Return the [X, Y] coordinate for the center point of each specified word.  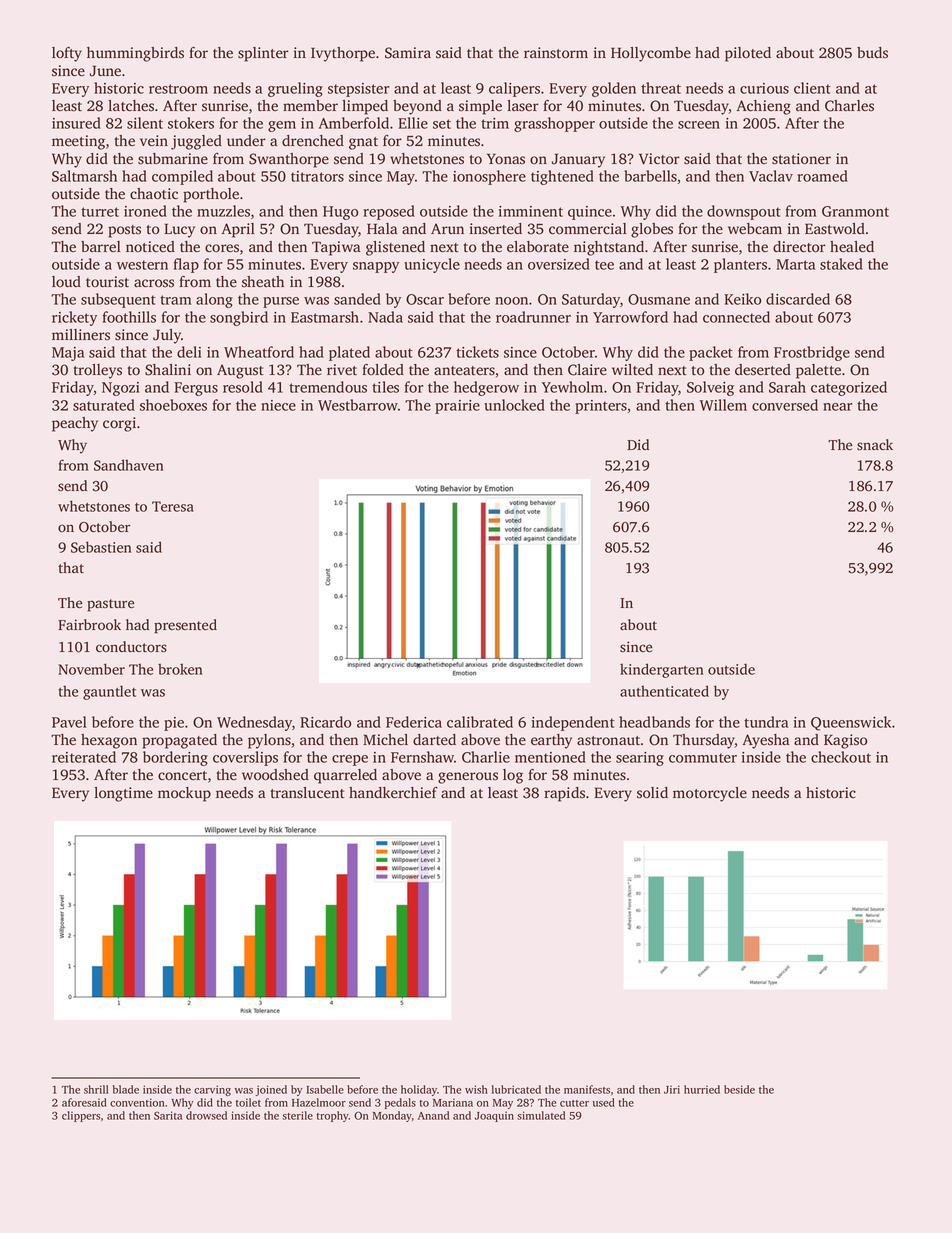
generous [468, 778]
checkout [841, 757]
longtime [123, 794]
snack [875, 445]
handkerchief [393, 792]
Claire [587, 370]
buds [872, 53]
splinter [263, 54]
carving [212, 1090]
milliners [81, 335]
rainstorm [556, 53]
